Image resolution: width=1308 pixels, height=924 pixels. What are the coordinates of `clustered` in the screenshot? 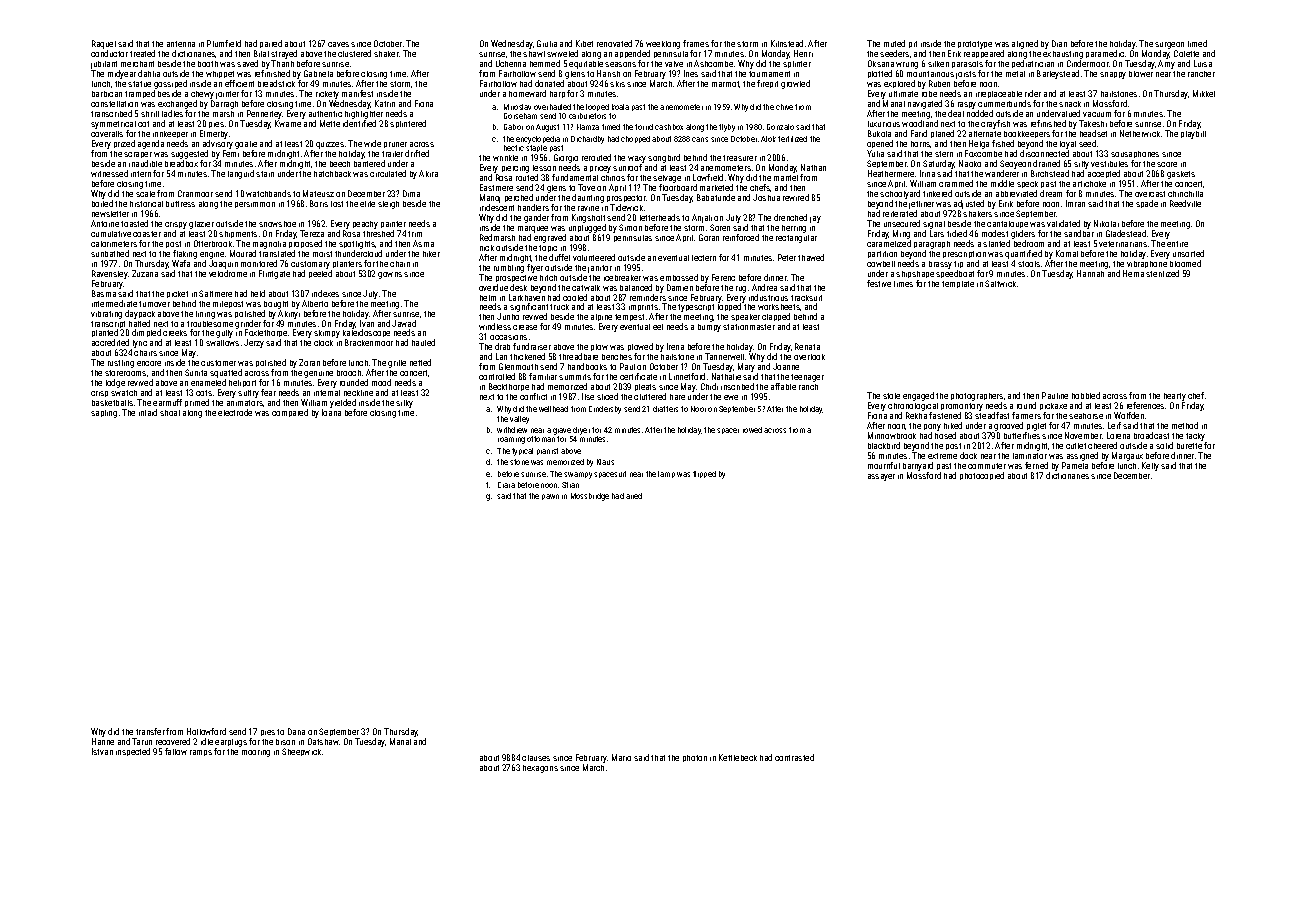 It's located at (354, 53).
